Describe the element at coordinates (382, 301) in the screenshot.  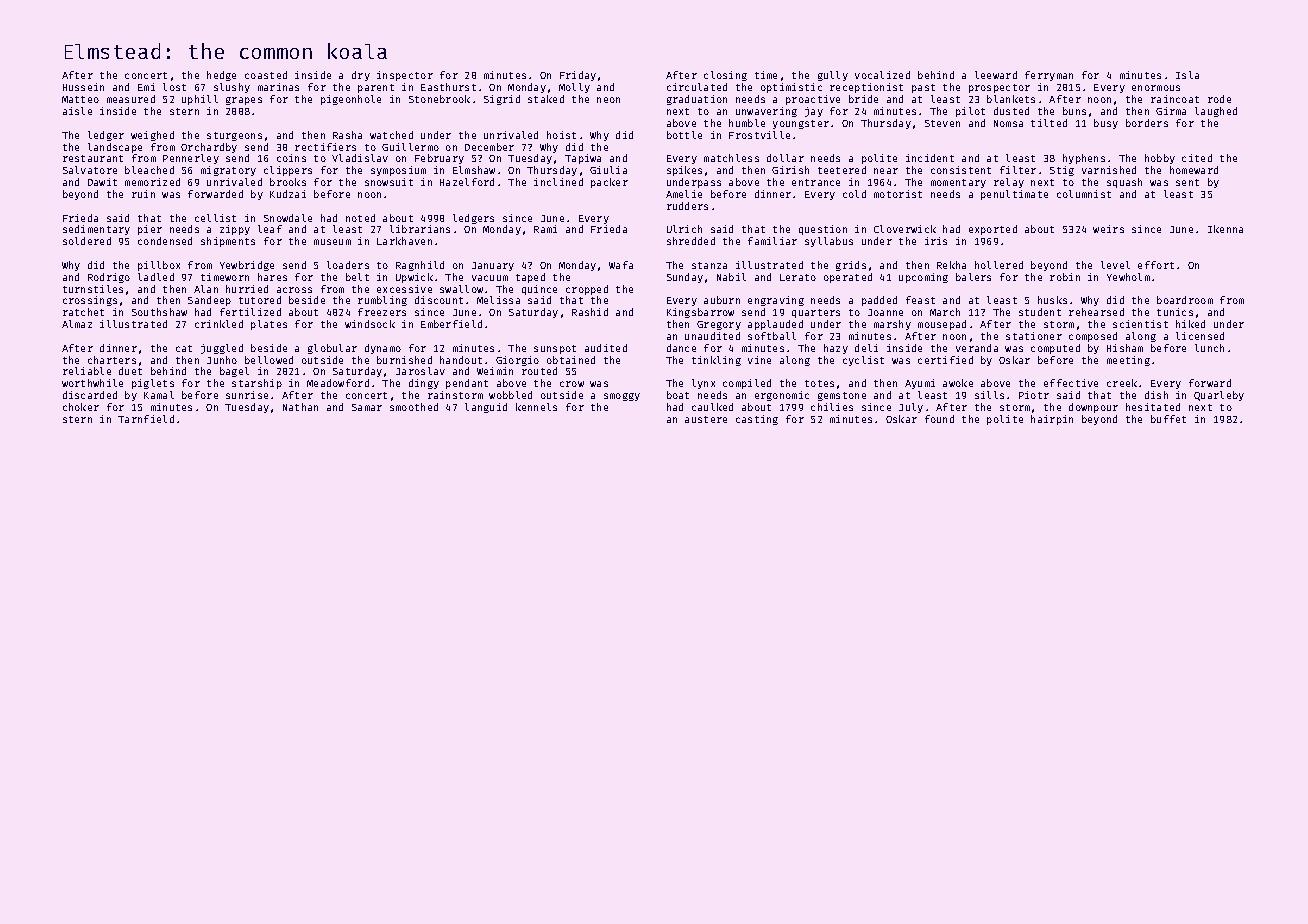
I see `rumbling` at that location.
